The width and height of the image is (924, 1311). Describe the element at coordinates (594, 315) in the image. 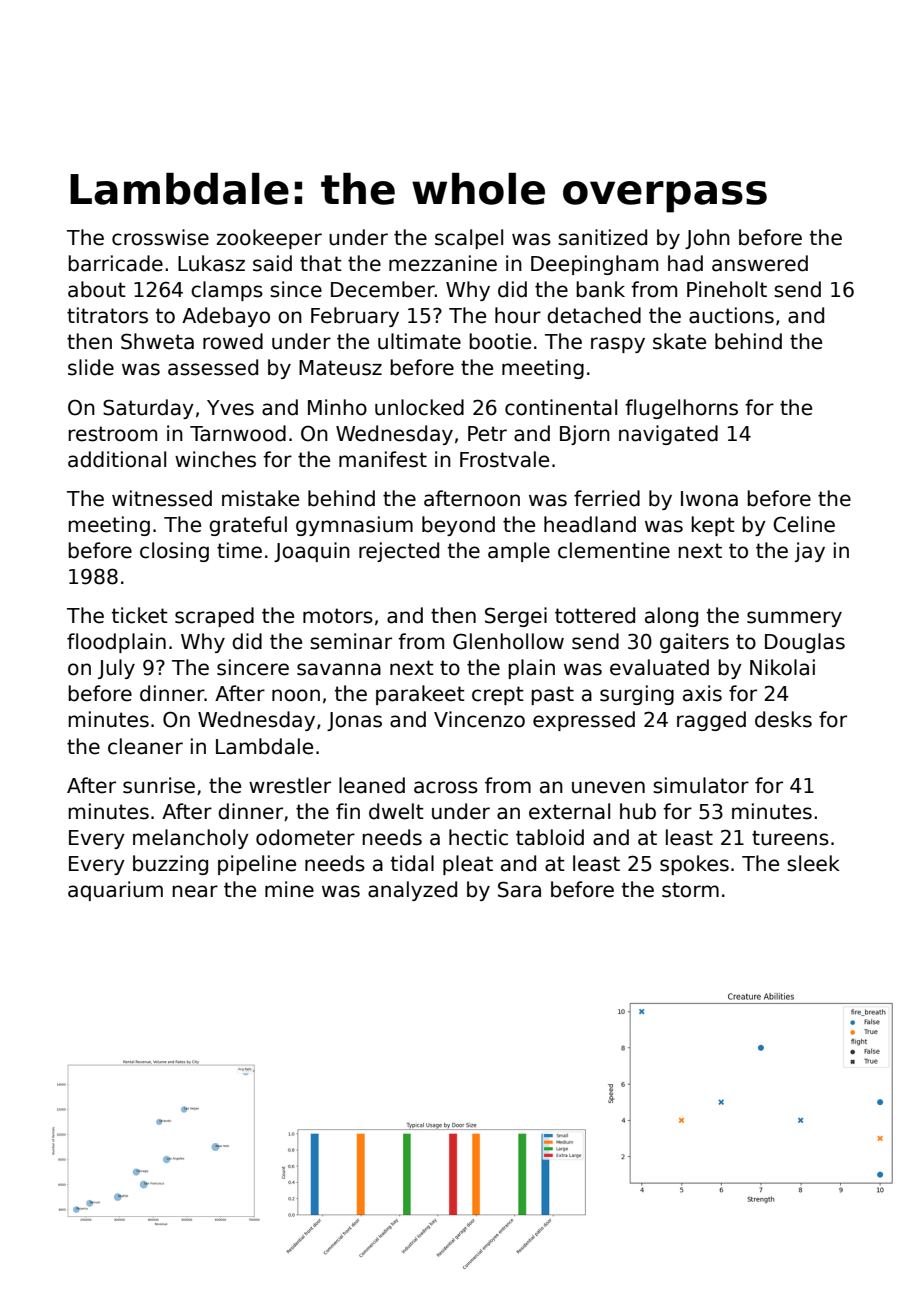

I see `detached` at that location.
